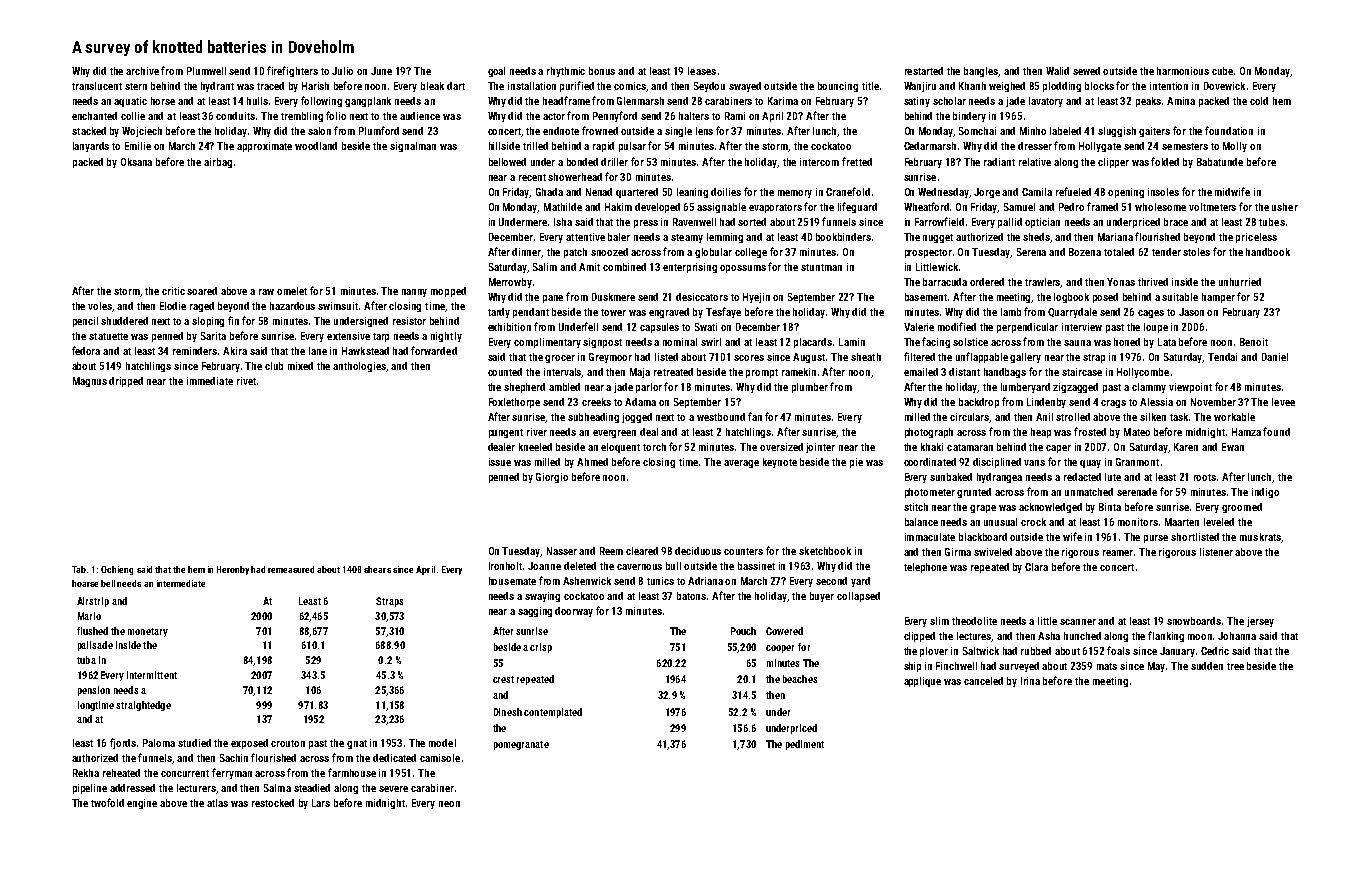  Describe the element at coordinates (602, 71) in the document. I see `bonus` at that location.
